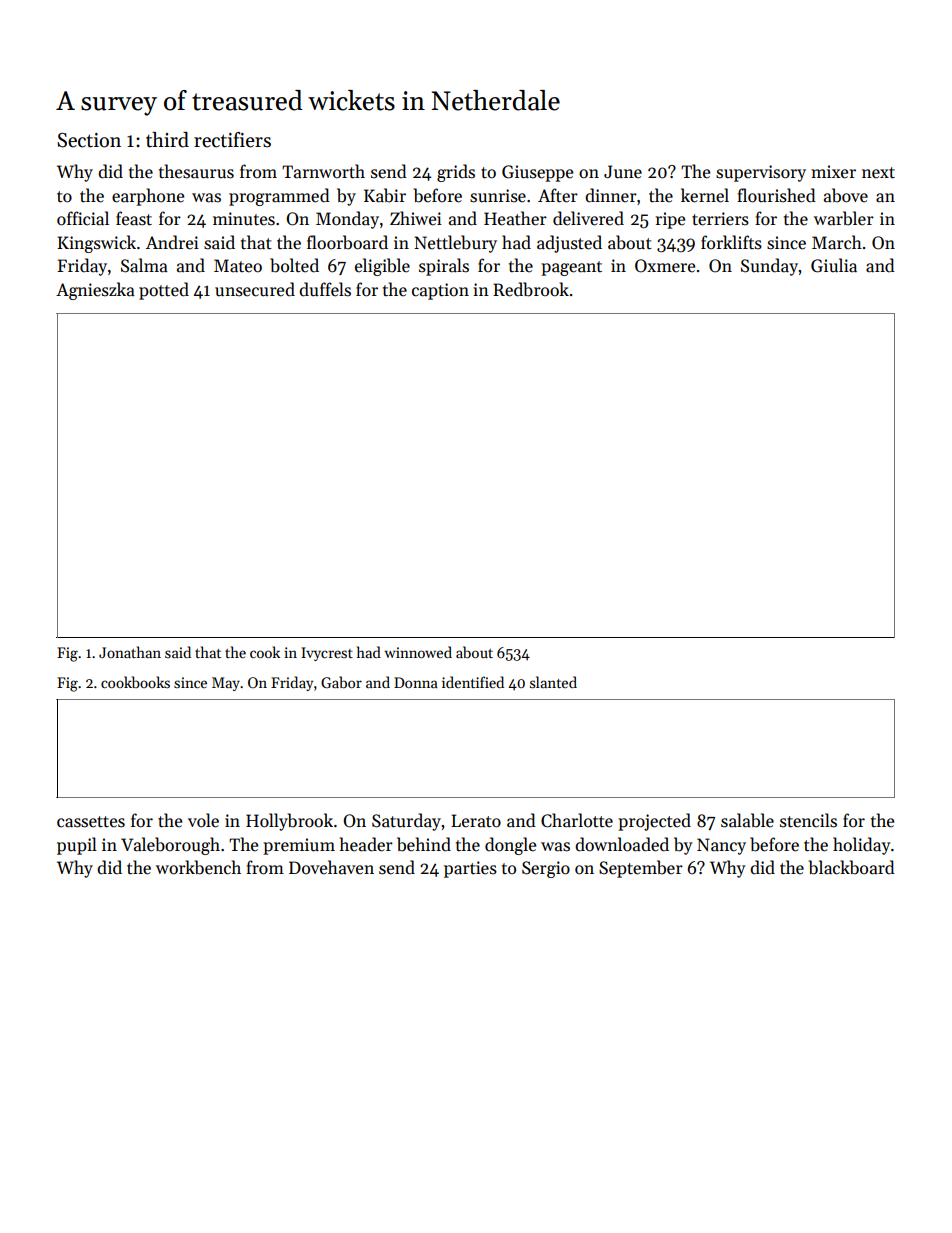 Image resolution: width=952 pixels, height=1233 pixels. I want to click on Sunday, so click(770, 267).
